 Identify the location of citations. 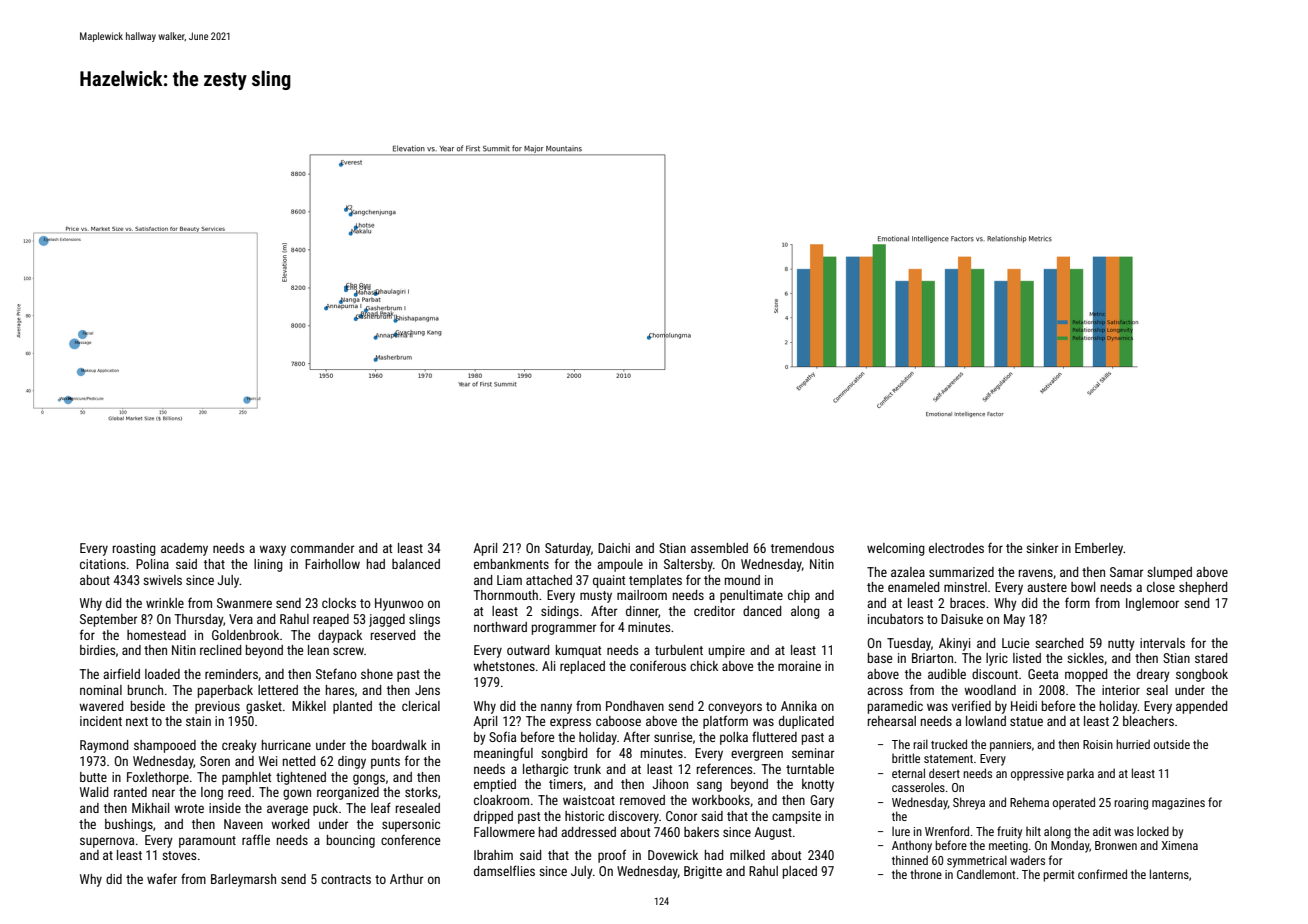
(103, 564).
